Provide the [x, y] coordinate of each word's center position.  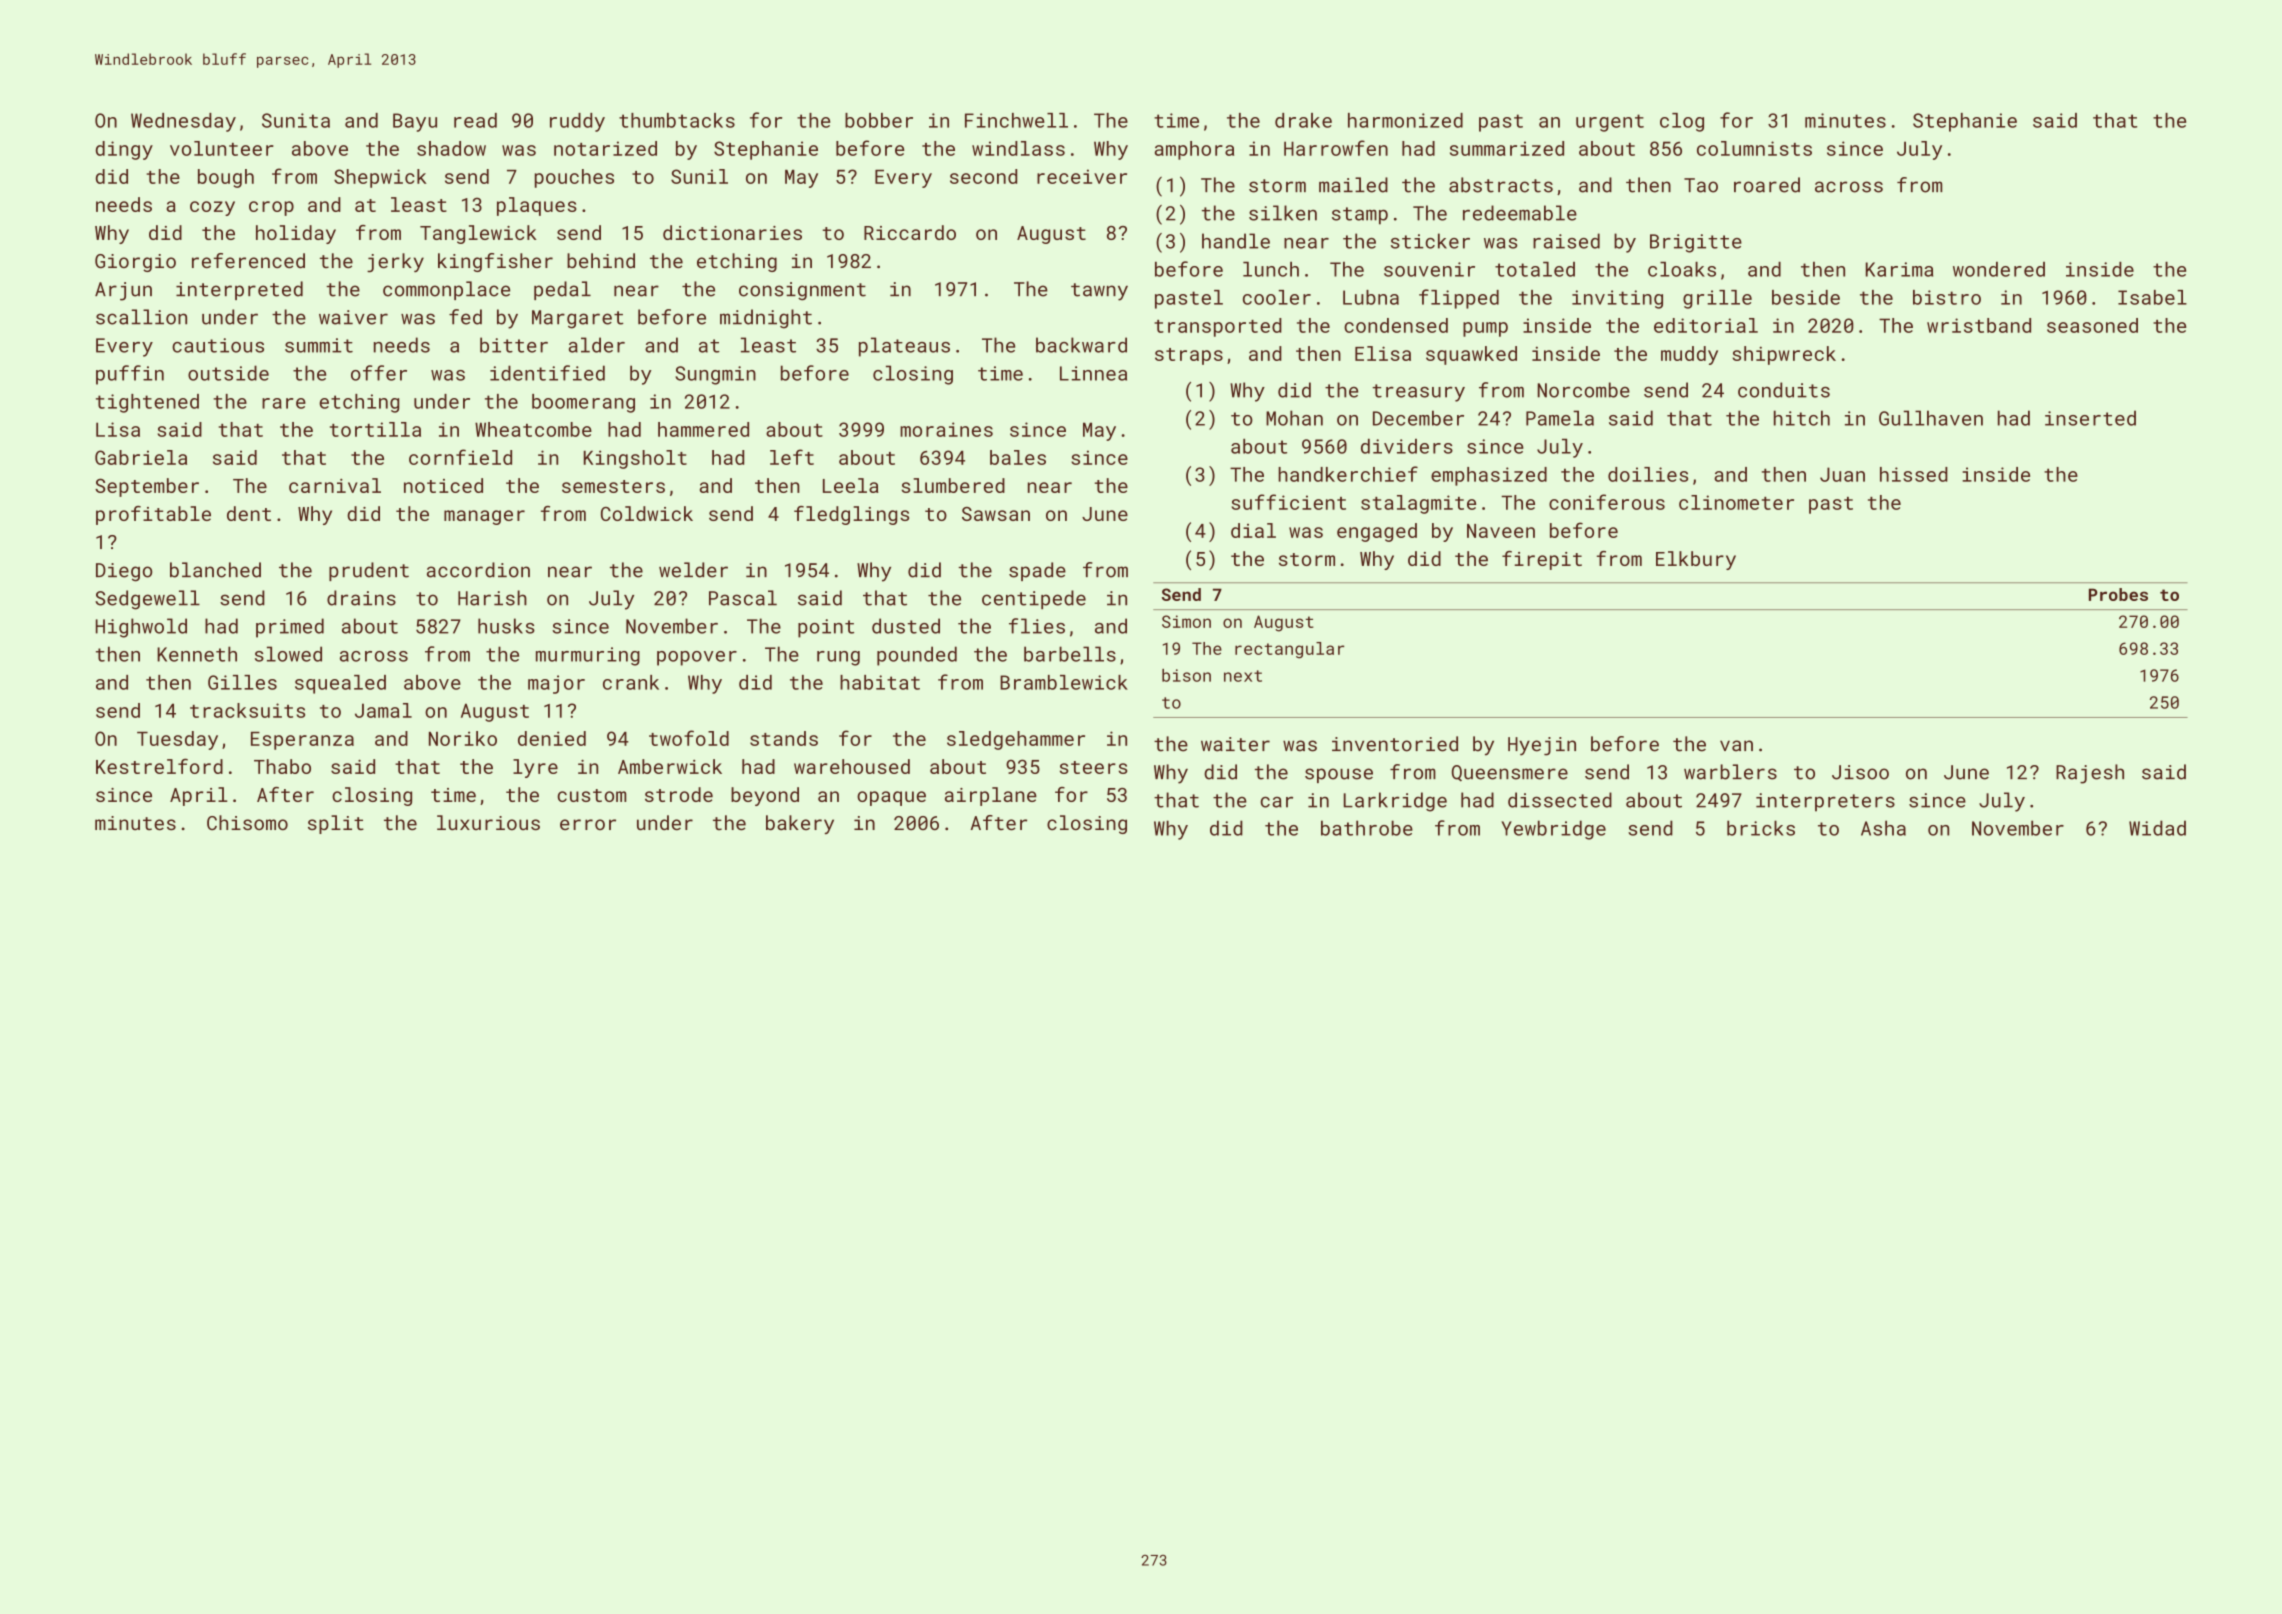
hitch [1802, 418]
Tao [1701, 185]
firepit [1542, 560]
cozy [212, 208]
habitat [880, 682]
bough [226, 178]
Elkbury [1696, 560]
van [1736, 746]
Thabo [282, 766]
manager [484, 517]
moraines [946, 429]
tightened [147, 403]
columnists [1754, 148]
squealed [340, 684]
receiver [1082, 176]
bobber [879, 120]
